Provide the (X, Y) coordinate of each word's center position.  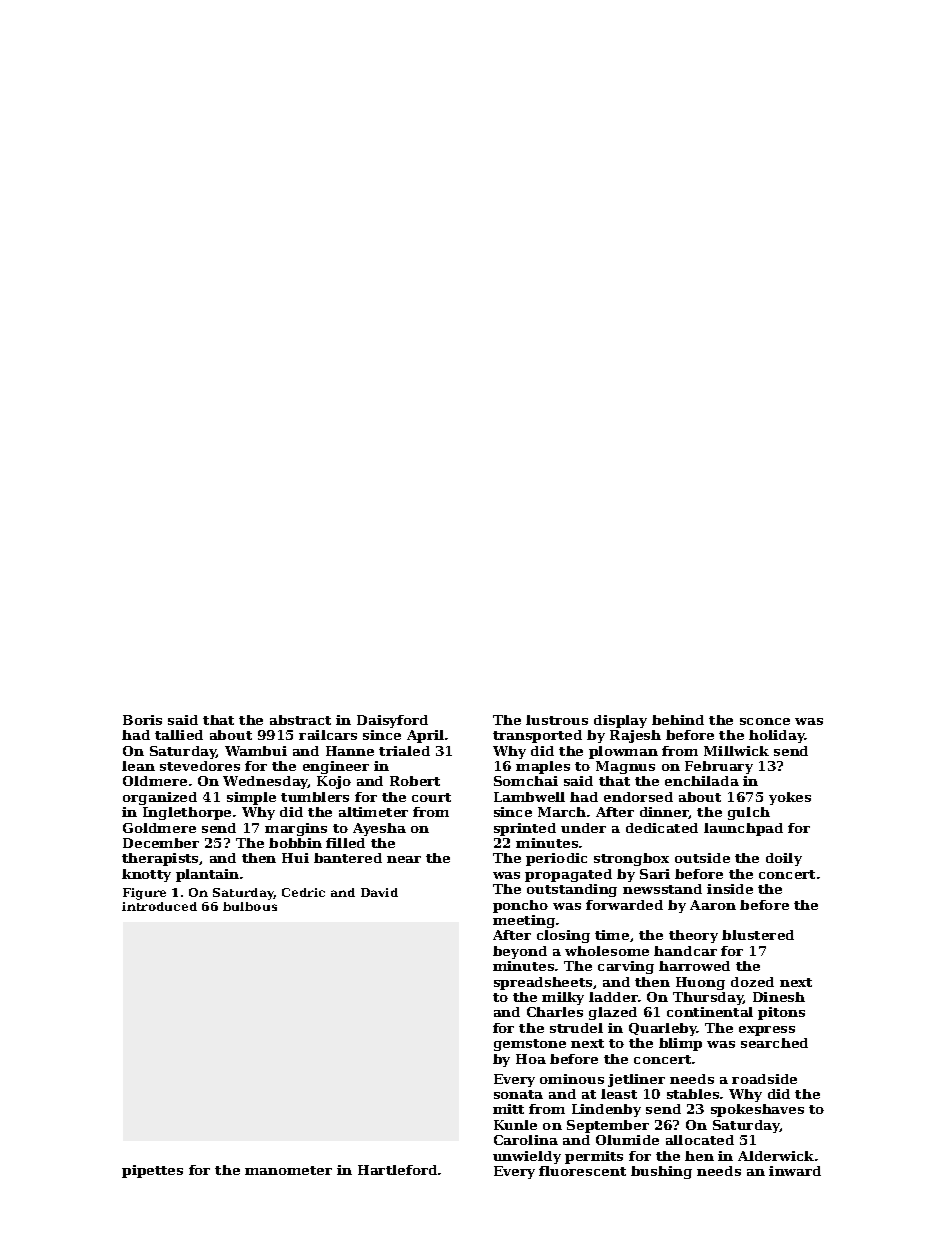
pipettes (152, 1171)
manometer (288, 1170)
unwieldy (527, 1157)
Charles (555, 1012)
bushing (661, 1172)
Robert (415, 781)
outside (702, 858)
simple (251, 798)
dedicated (662, 828)
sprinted (525, 829)
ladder (613, 997)
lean (138, 766)
